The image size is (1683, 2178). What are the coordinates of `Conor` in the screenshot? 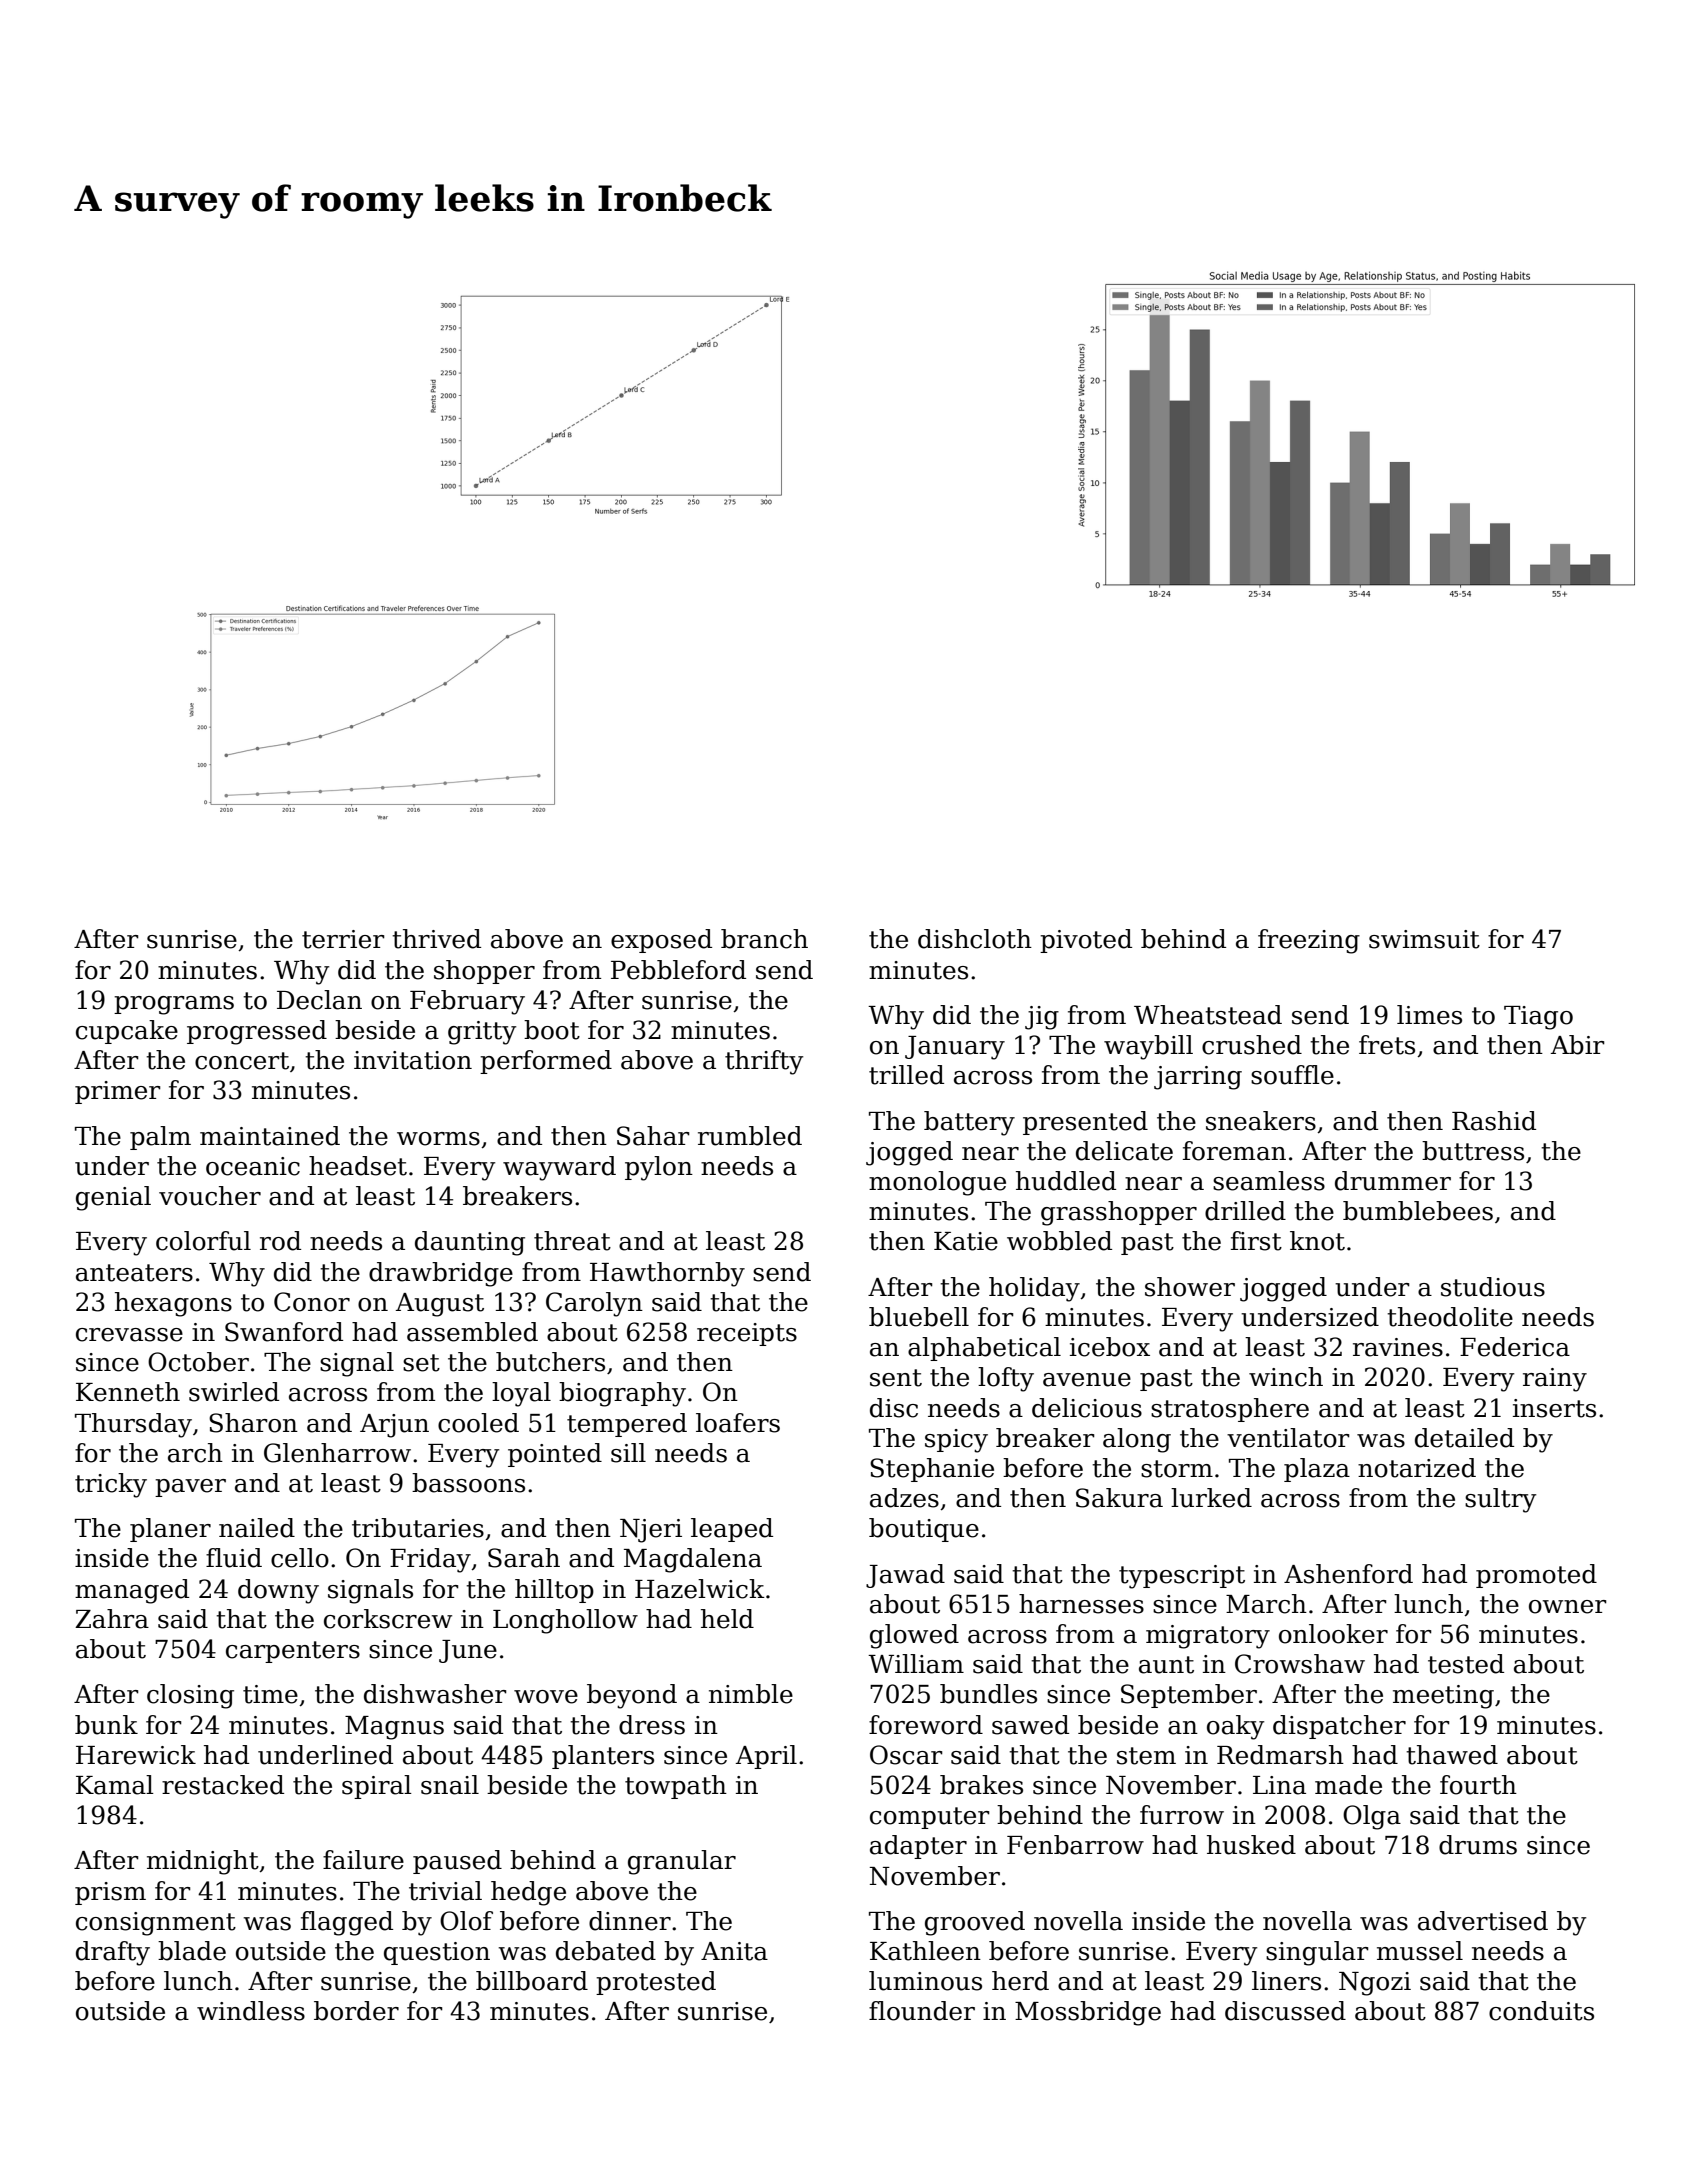 It's located at (312, 1302).
